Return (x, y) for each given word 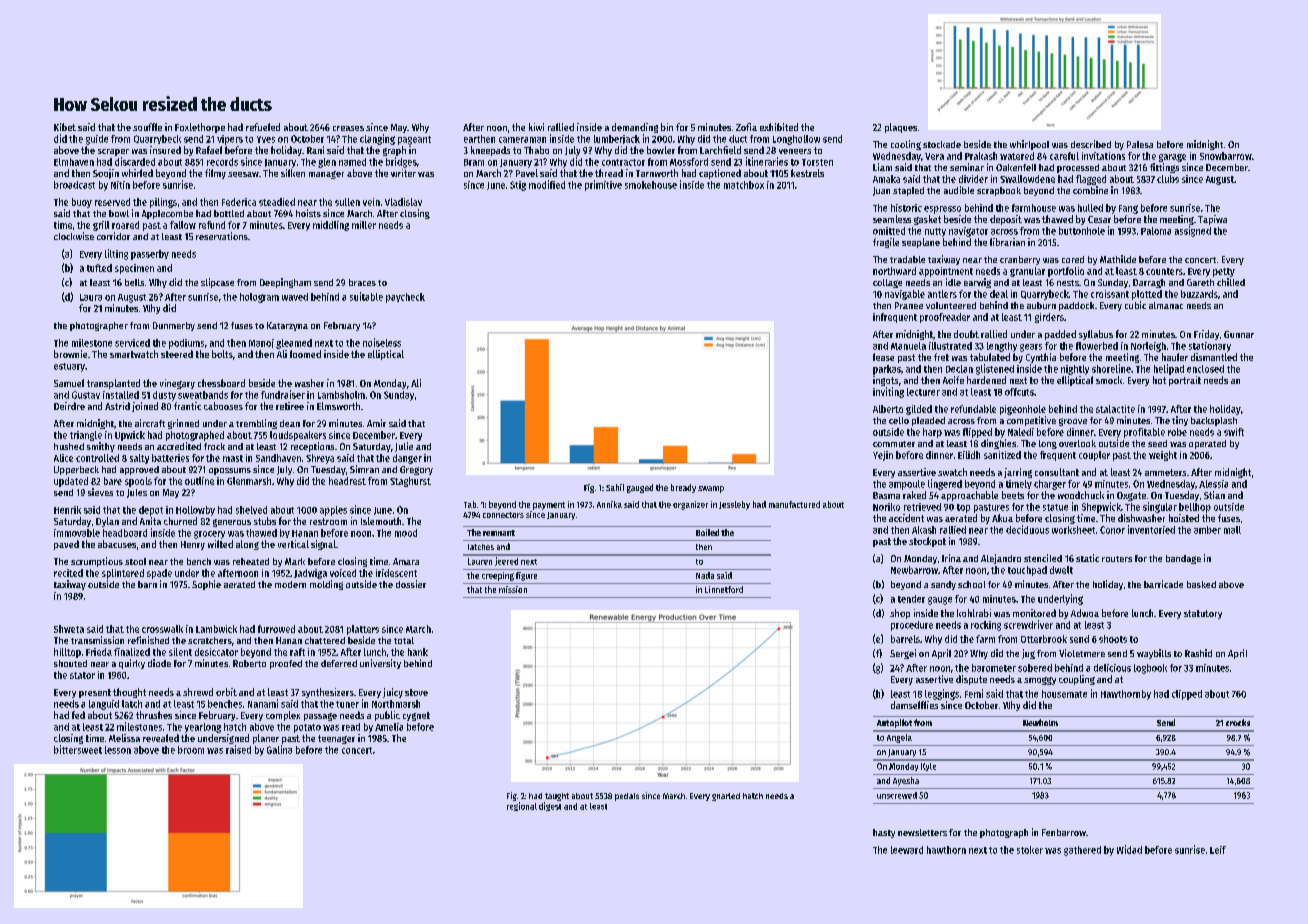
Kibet (65, 127)
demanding (635, 128)
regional (522, 806)
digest (550, 806)
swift (1234, 432)
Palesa (1140, 144)
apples (333, 511)
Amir (376, 423)
